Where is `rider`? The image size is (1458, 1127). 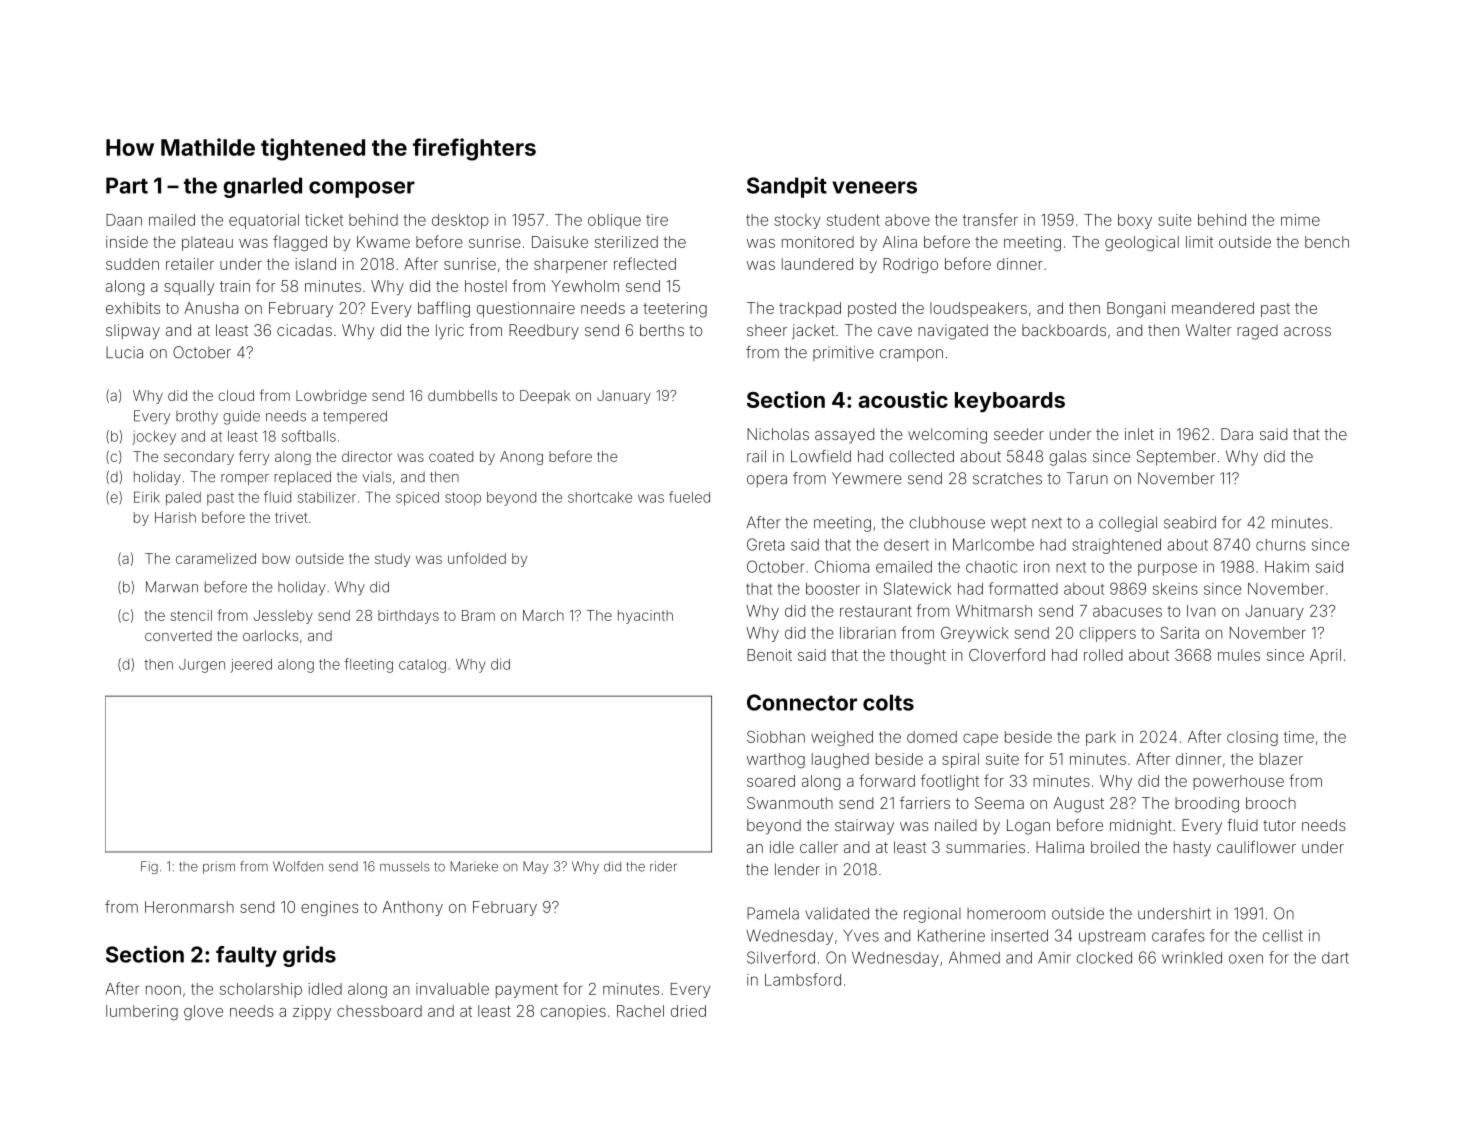 rider is located at coordinates (663, 866).
